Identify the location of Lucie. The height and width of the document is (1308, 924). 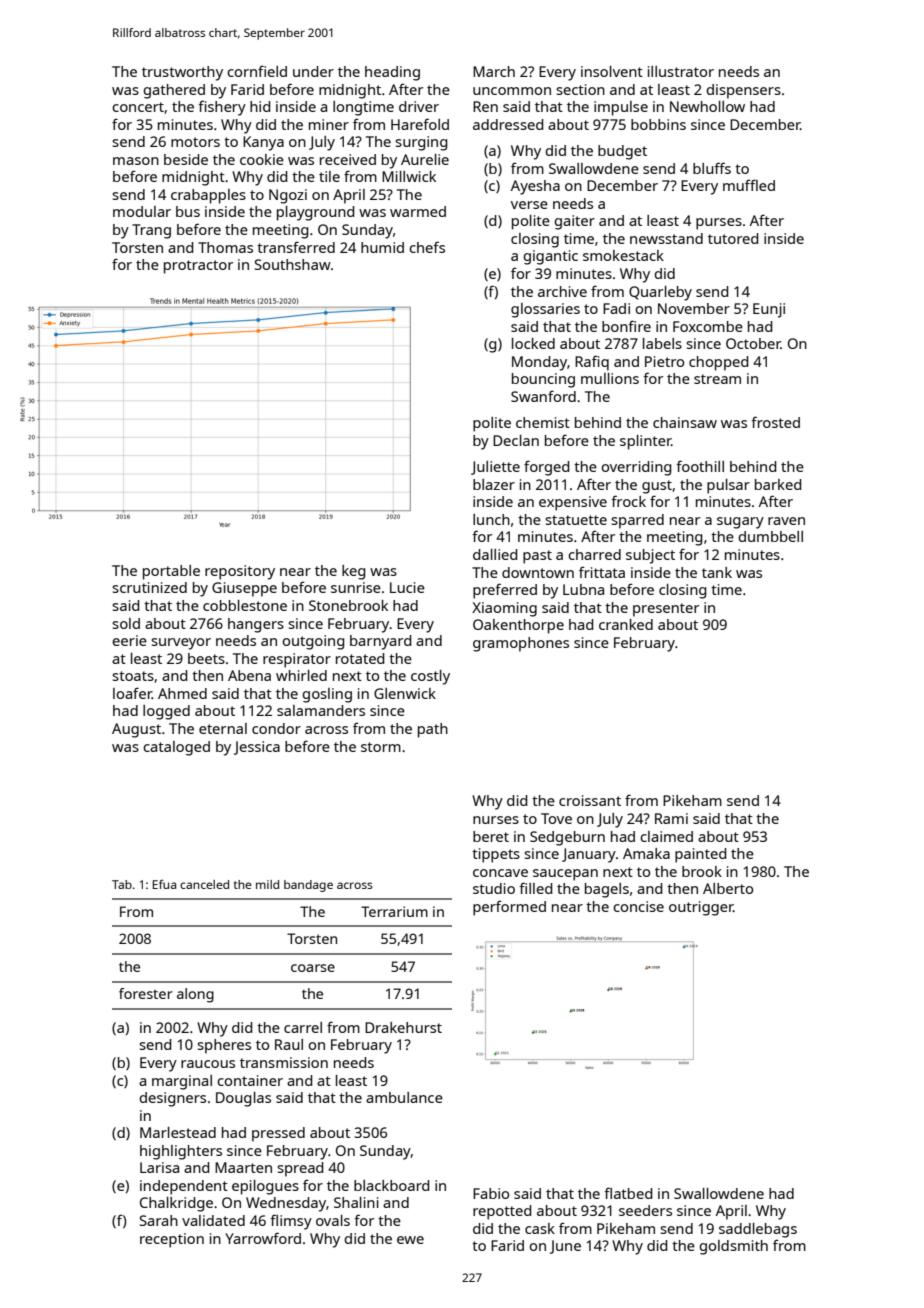
(407, 587).
